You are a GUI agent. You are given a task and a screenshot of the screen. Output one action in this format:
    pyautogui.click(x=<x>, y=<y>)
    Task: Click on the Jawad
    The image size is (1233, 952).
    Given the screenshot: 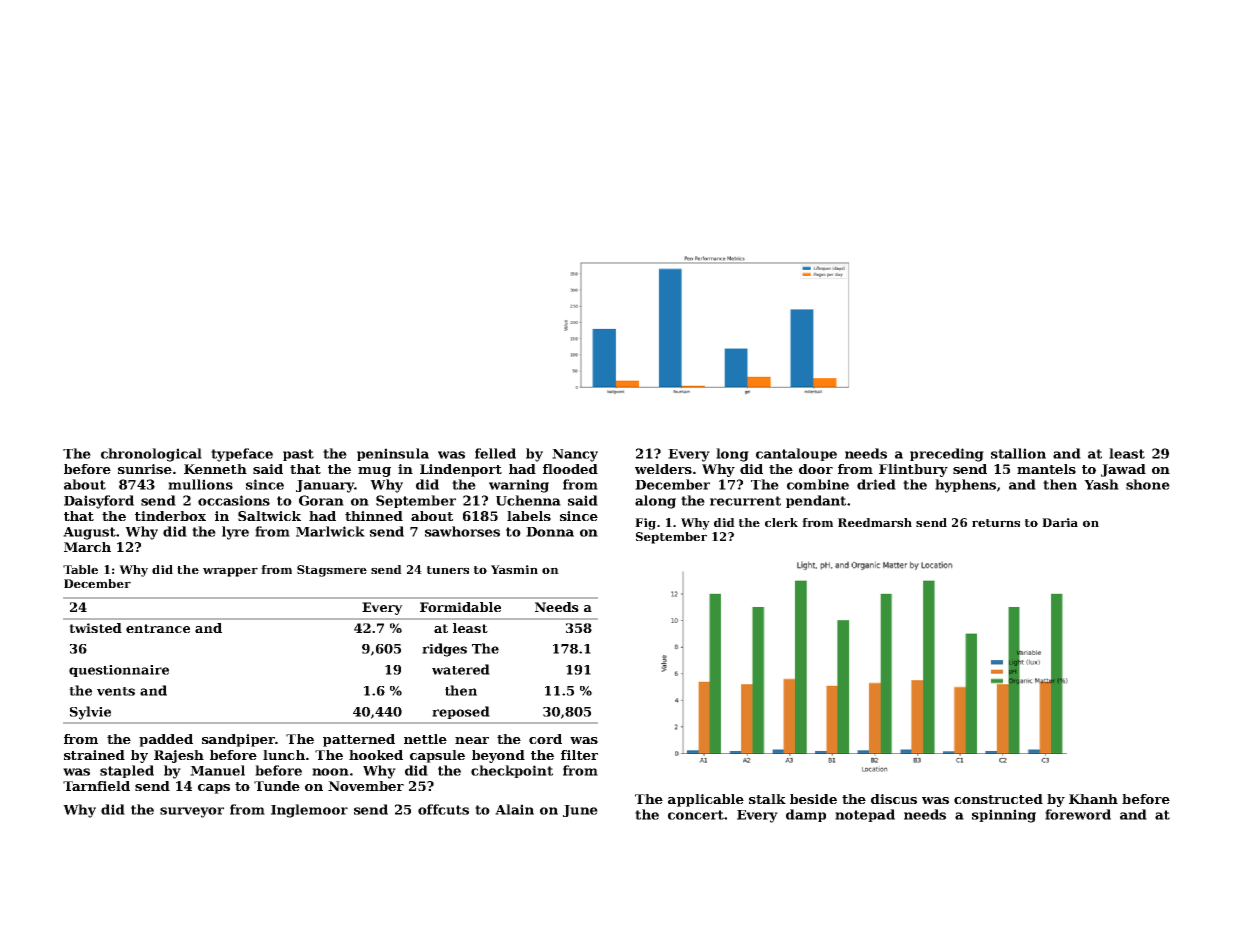 What is the action you would take?
    pyautogui.click(x=1123, y=470)
